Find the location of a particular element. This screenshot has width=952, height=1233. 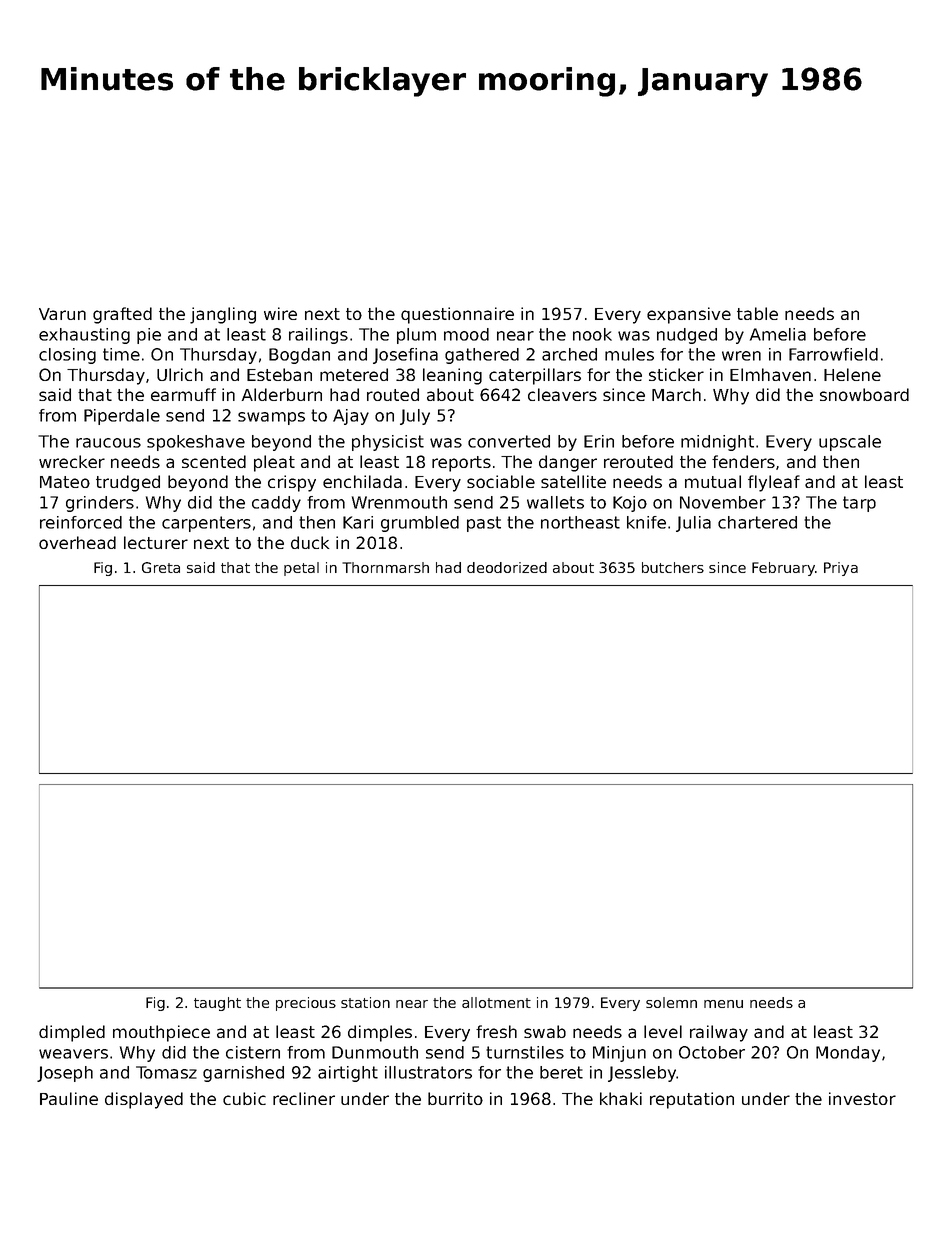

Pauline is located at coordinates (69, 1098).
